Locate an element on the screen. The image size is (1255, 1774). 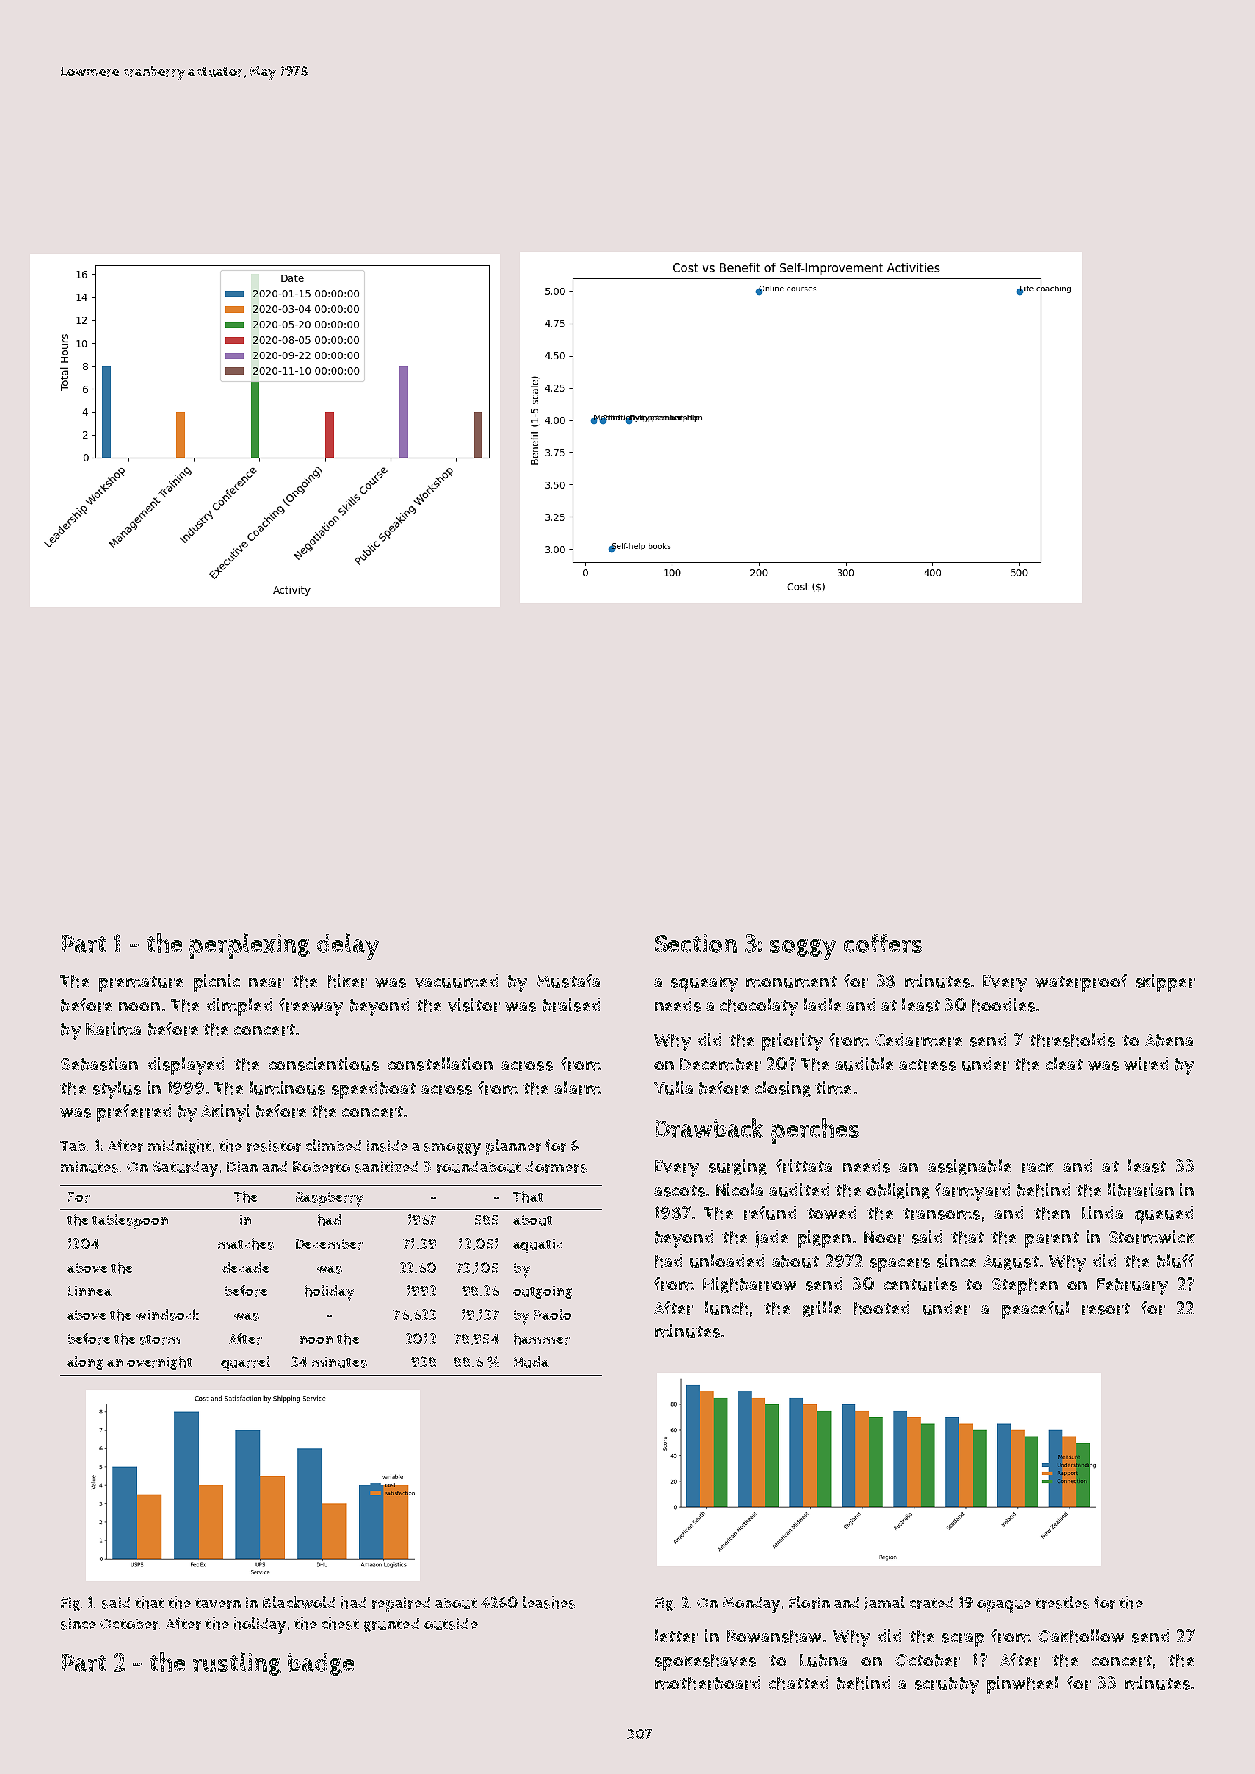
Yulia is located at coordinates (673, 1088).
